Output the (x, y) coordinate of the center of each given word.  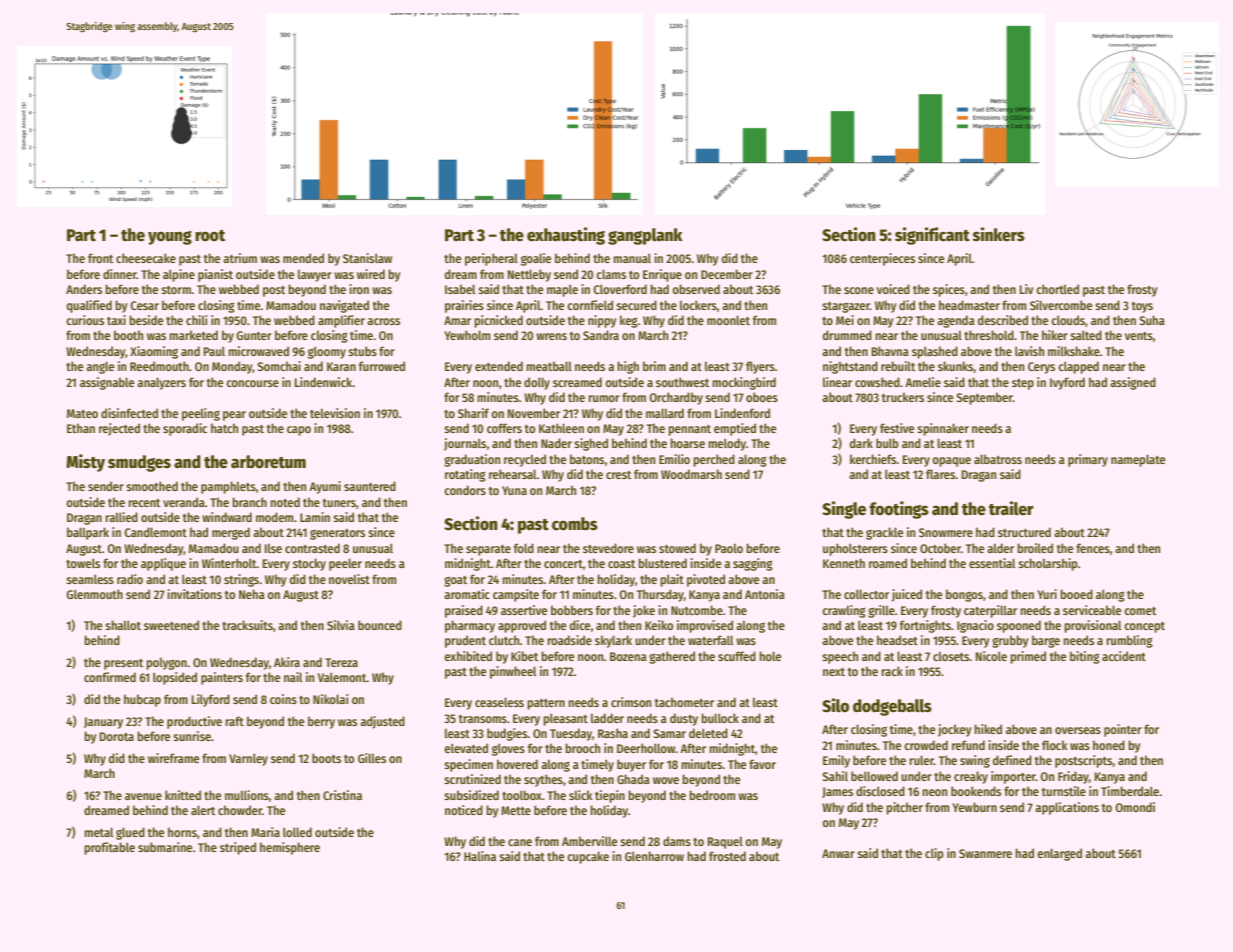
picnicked (498, 321)
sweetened (171, 625)
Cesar (144, 305)
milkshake (1074, 351)
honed (1109, 745)
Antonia (765, 594)
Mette (516, 810)
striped (238, 848)
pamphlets (228, 487)
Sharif (473, 413)
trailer (1011, 508)
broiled (1035, 548)
